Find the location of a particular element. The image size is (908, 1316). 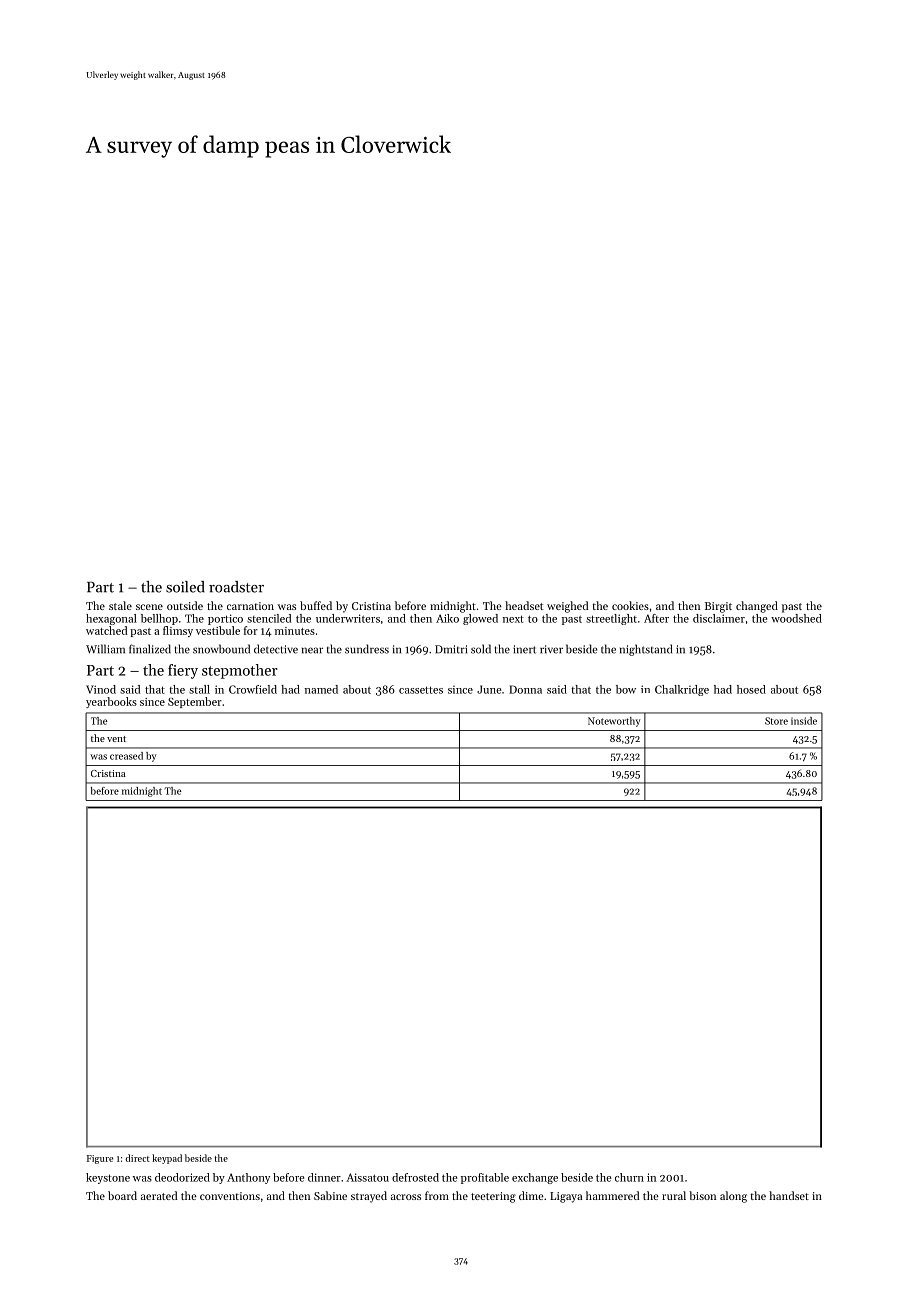

near is located at coordinates (312, 650).
